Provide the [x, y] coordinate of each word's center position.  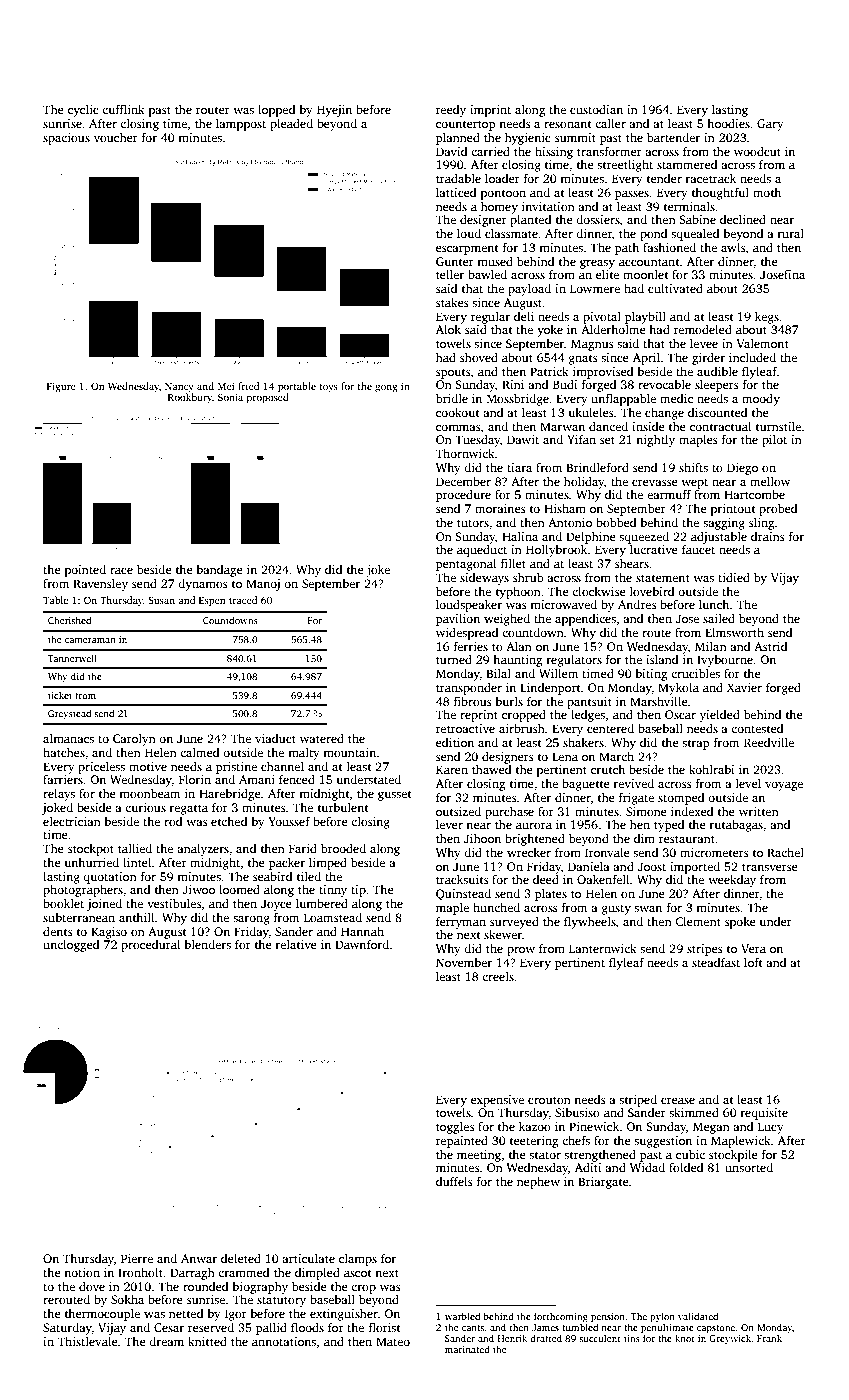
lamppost [241, 125]
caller [610, 123]
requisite [764, 1114]
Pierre [137, 1258]
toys [329, 388]
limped [328, 864]
